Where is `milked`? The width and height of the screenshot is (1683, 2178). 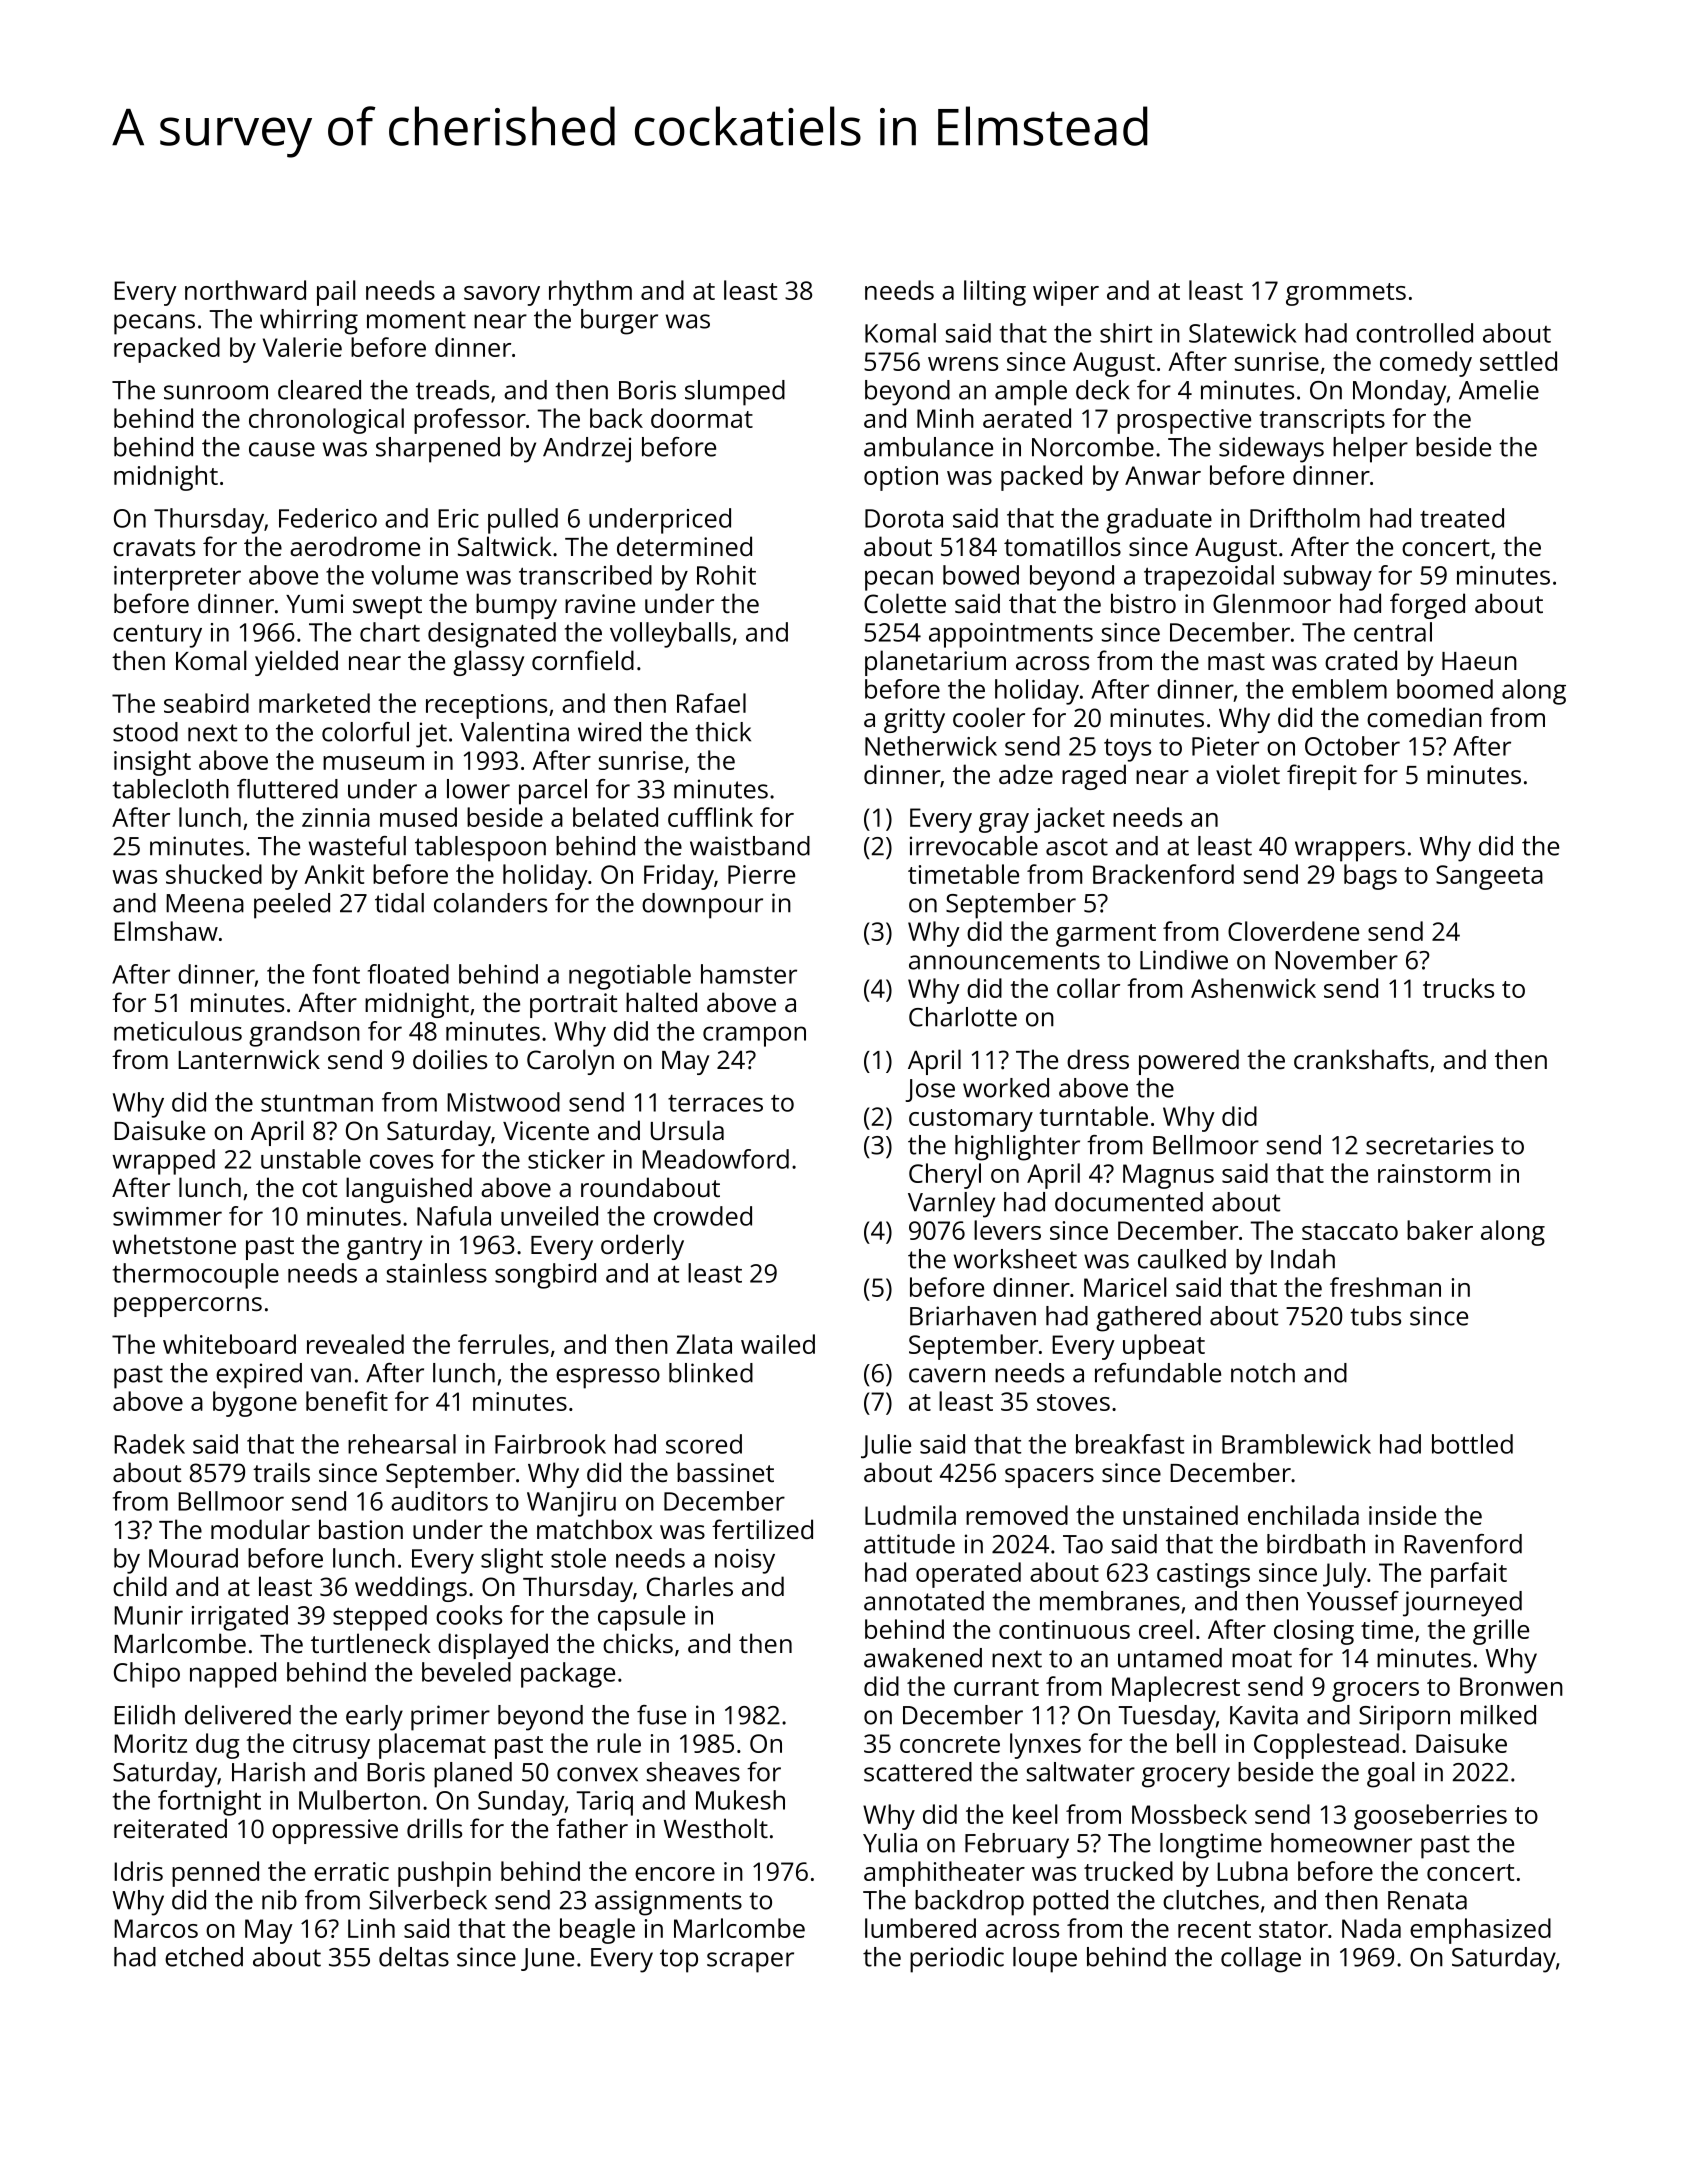
milked is located at coordinates (1498, 1715).
